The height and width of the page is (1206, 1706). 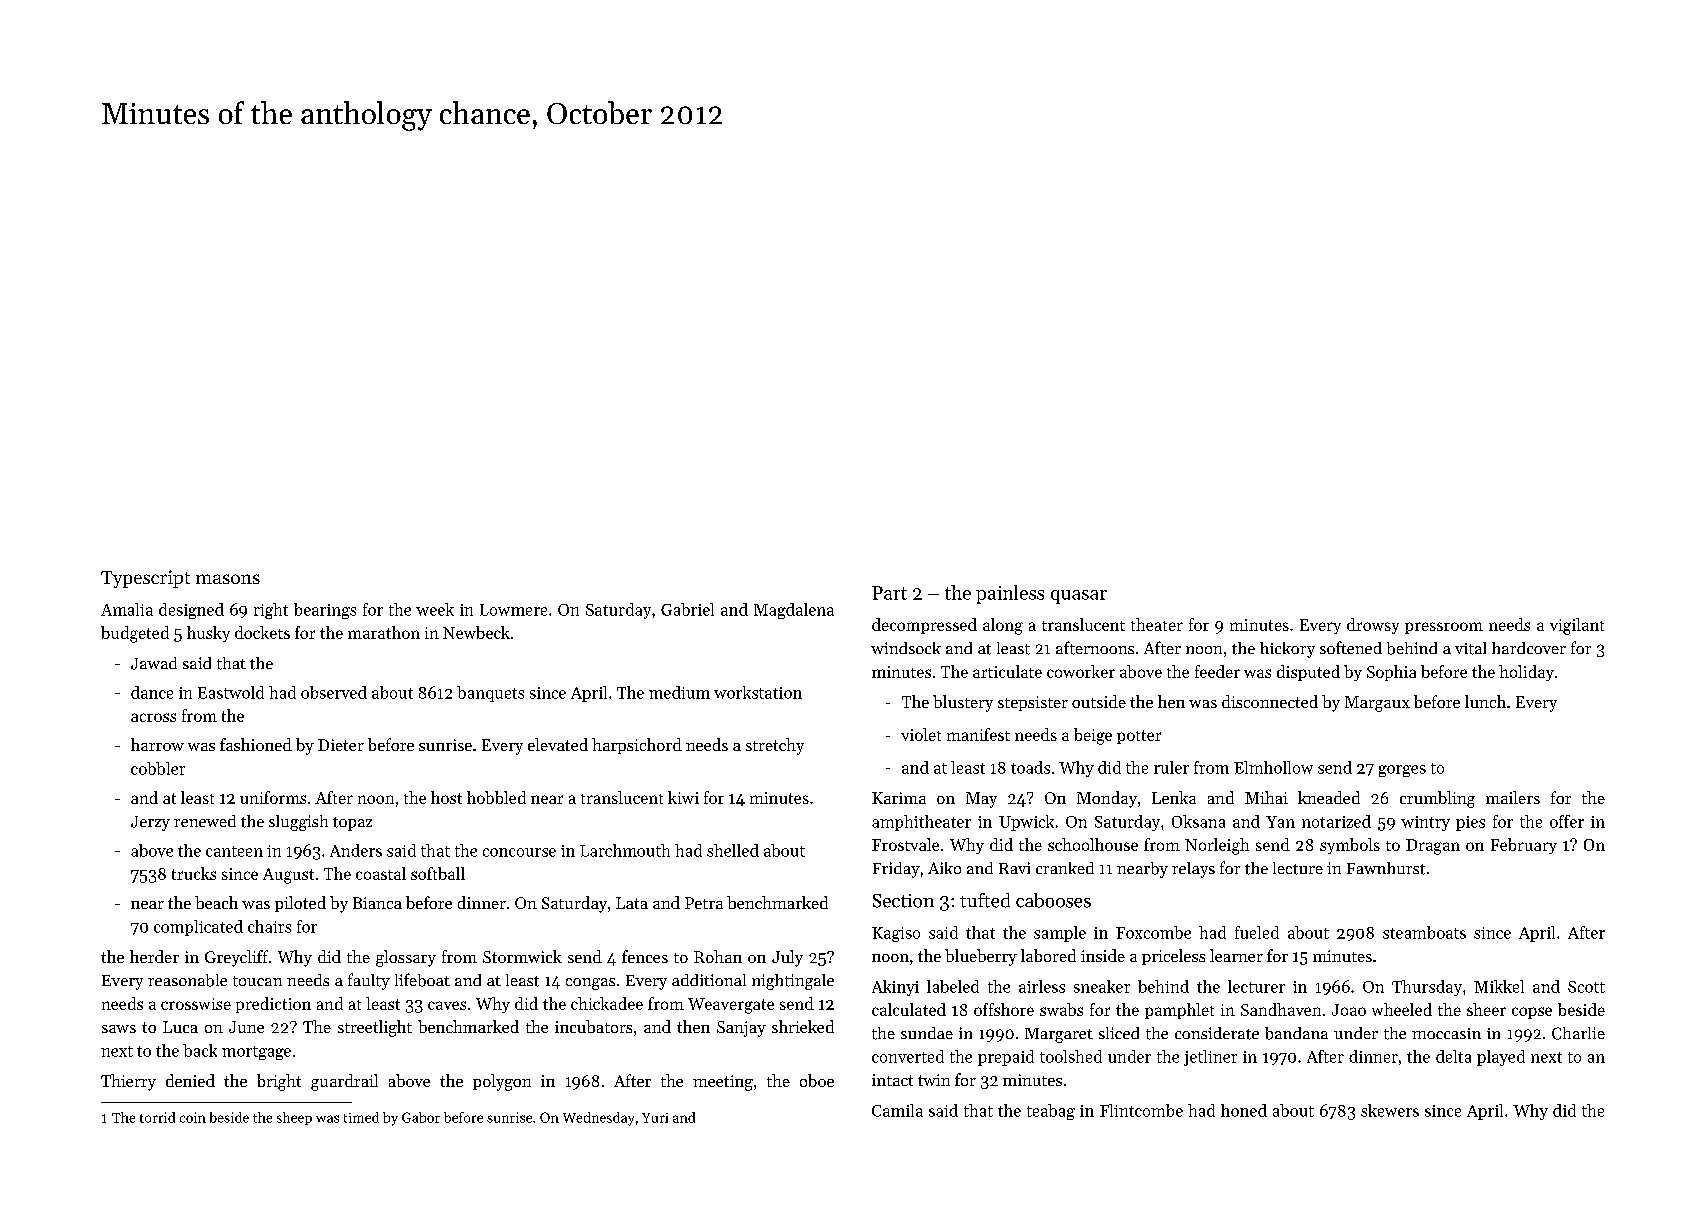 What do you see at coordinates (787, 958) in the page?
I see `July` at bounding box center [787, 958].
